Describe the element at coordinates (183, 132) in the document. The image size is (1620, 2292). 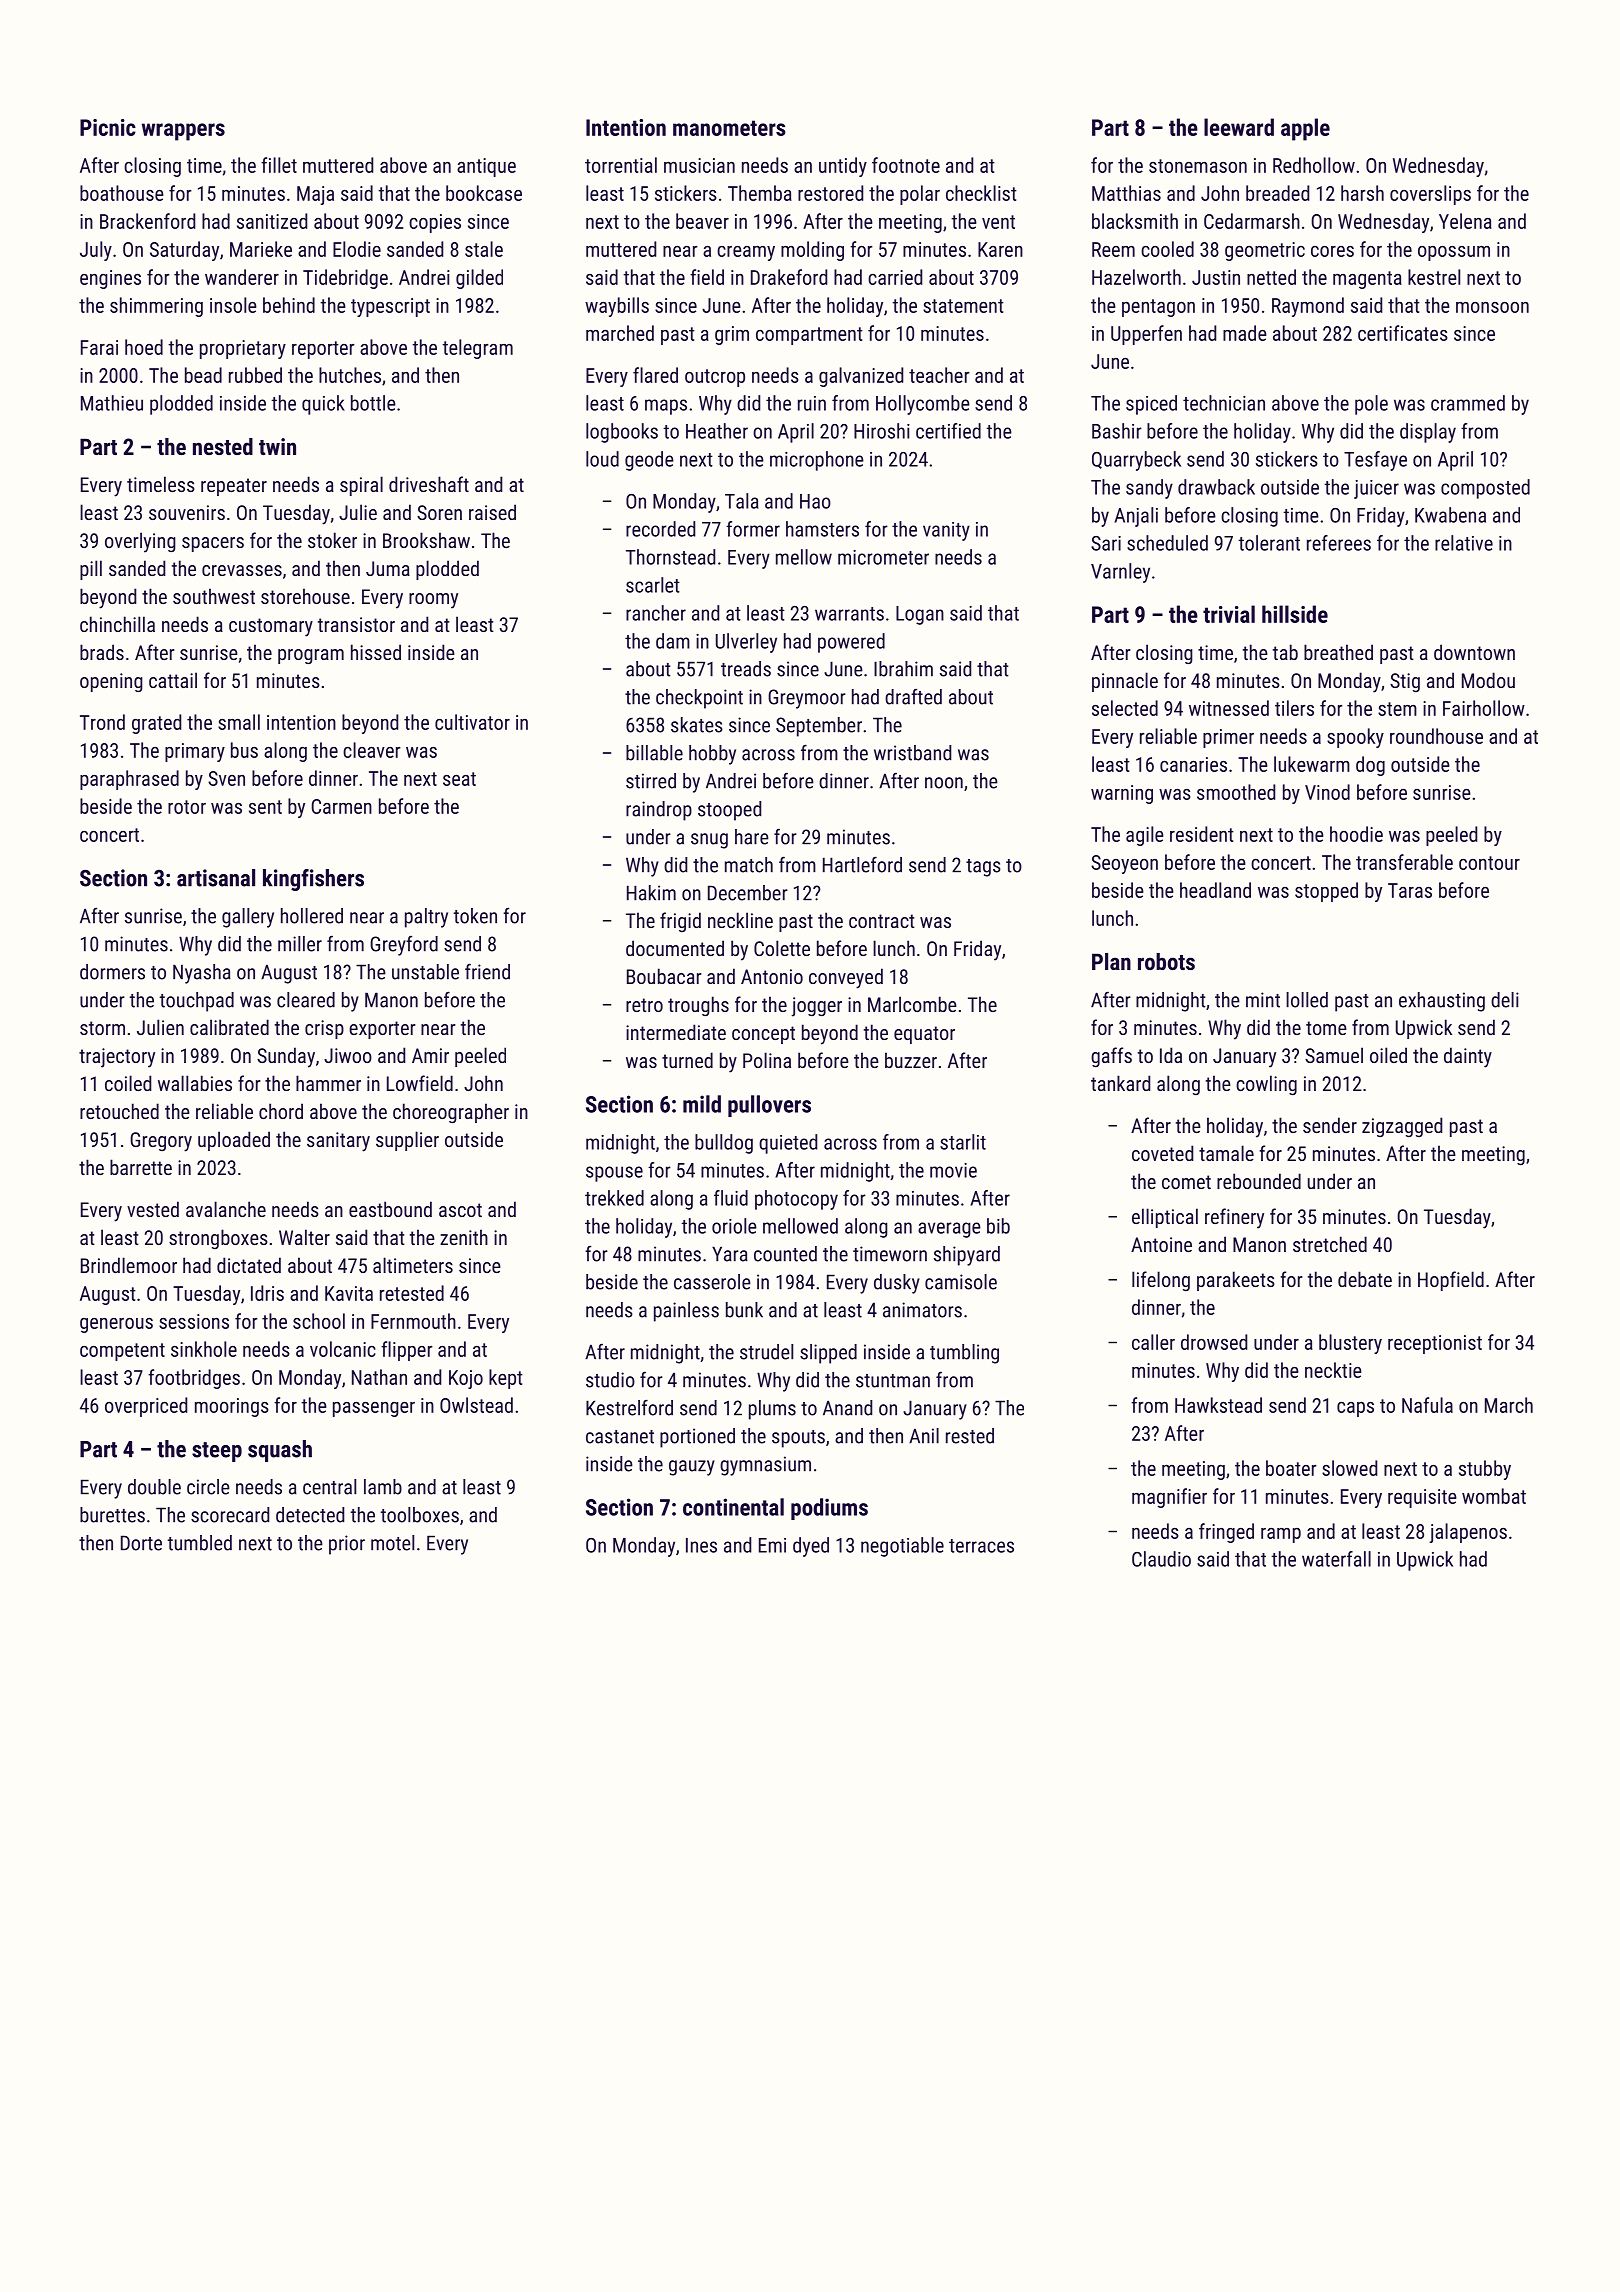
I see `wrappers` at that location.
